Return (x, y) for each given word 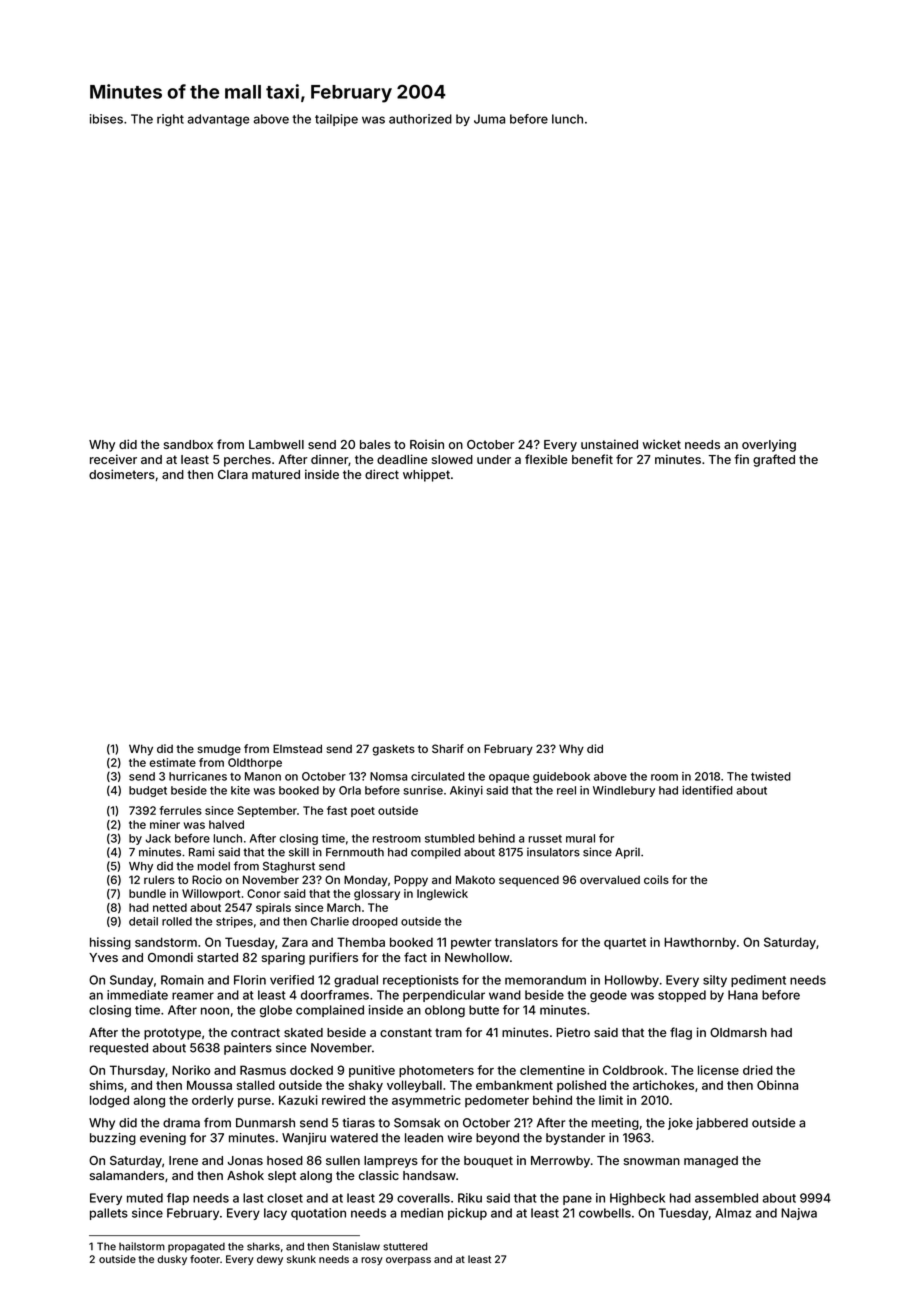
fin (741, 459)
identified (707, 790)
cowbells (605, 1213)
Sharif (448, 748)
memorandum (545, 980)
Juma (489, 119)
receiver (113, 459)
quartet (625, 944)
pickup (467, 1214)
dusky (172, 1260)
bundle (147, 893)
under (494, 459)
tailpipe (336, 120)
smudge (219, 750)
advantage (218, 120)
